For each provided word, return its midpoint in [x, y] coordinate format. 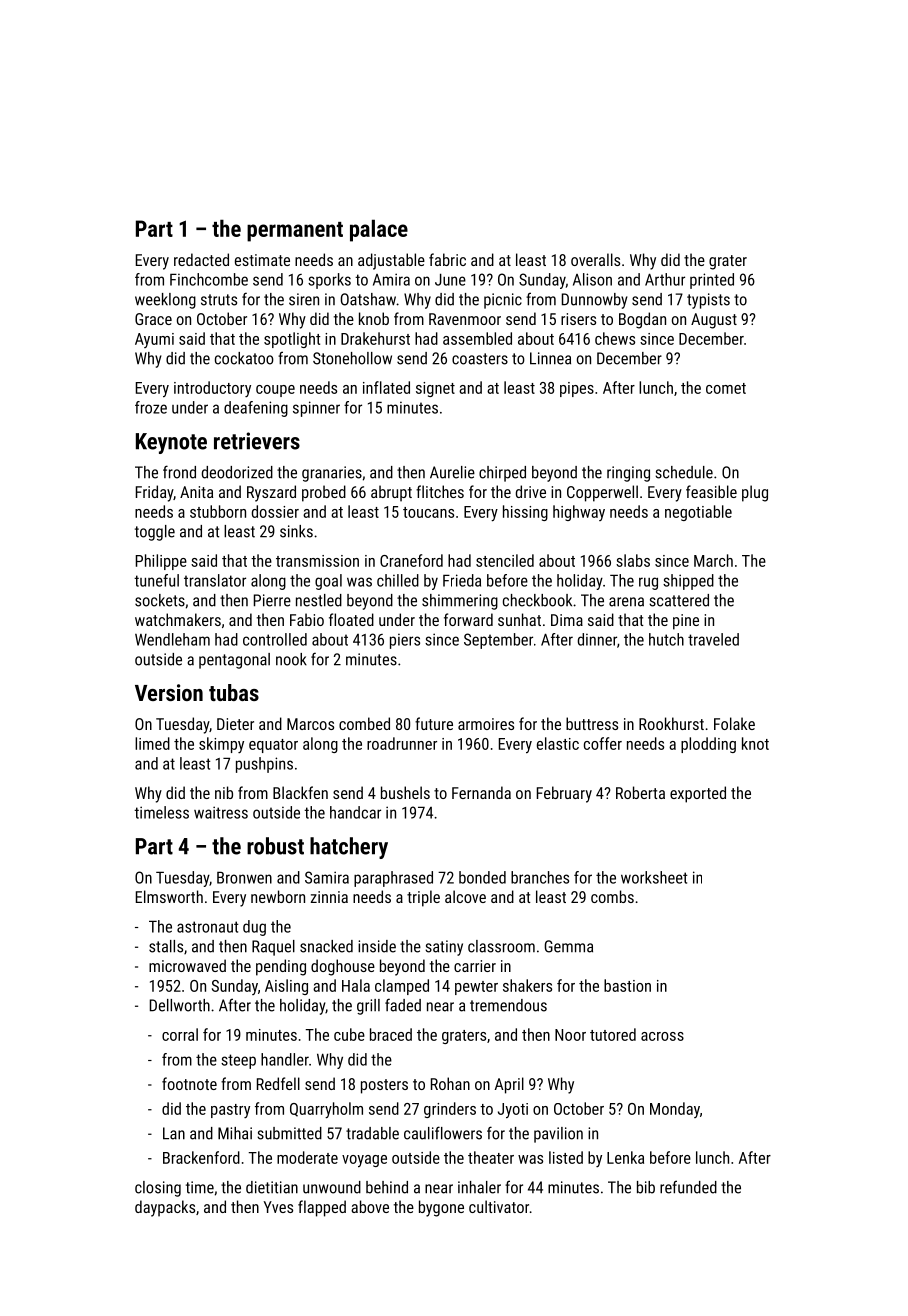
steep [238, 1061]
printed [712, 281]
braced [391, 1034]
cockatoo [244, 358]
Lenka [625, 1157]
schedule [684, 472]
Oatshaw [368, 299]
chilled [398, 580]
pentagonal [234, 661]
